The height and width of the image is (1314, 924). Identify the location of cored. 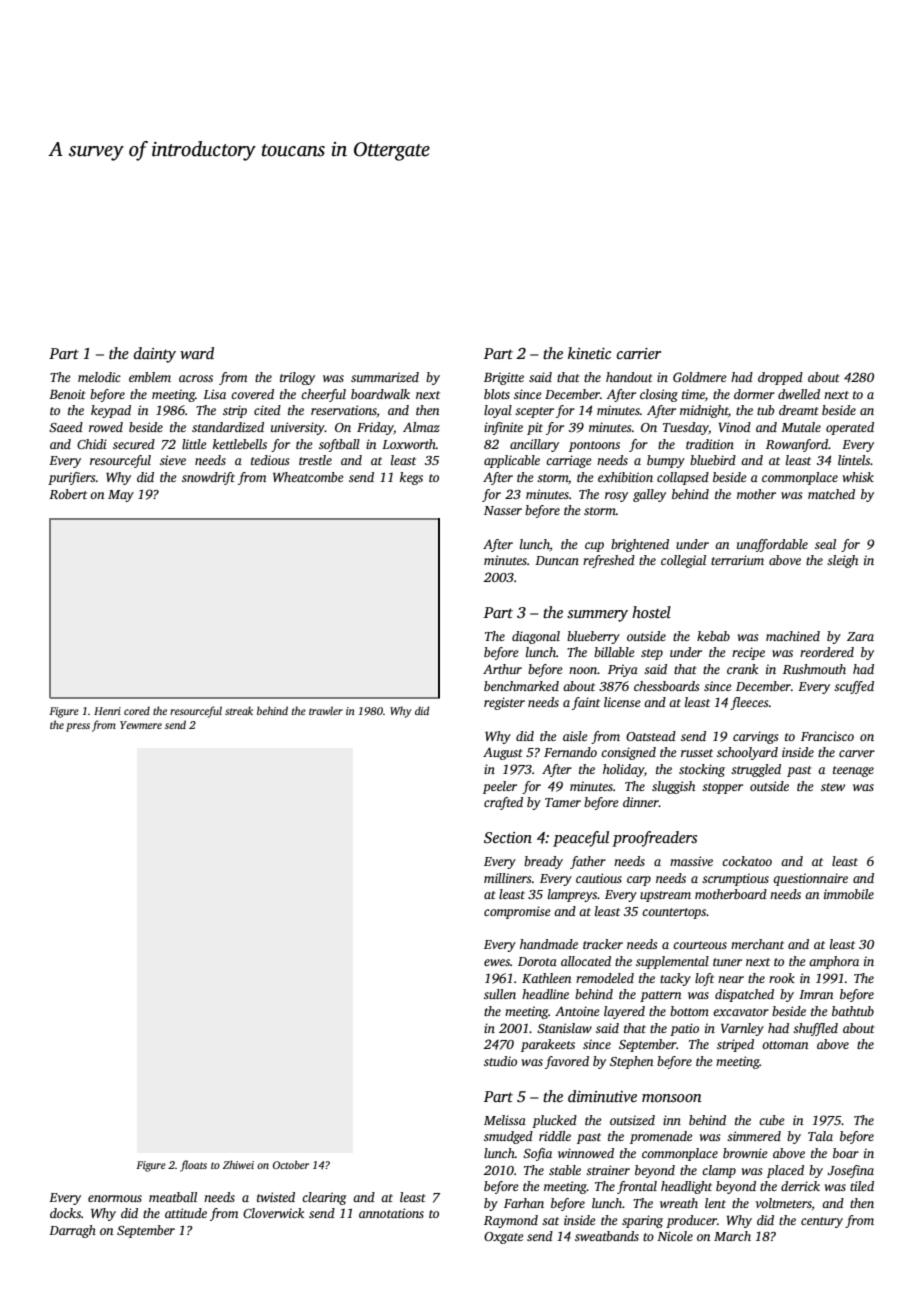
(137, 710).
